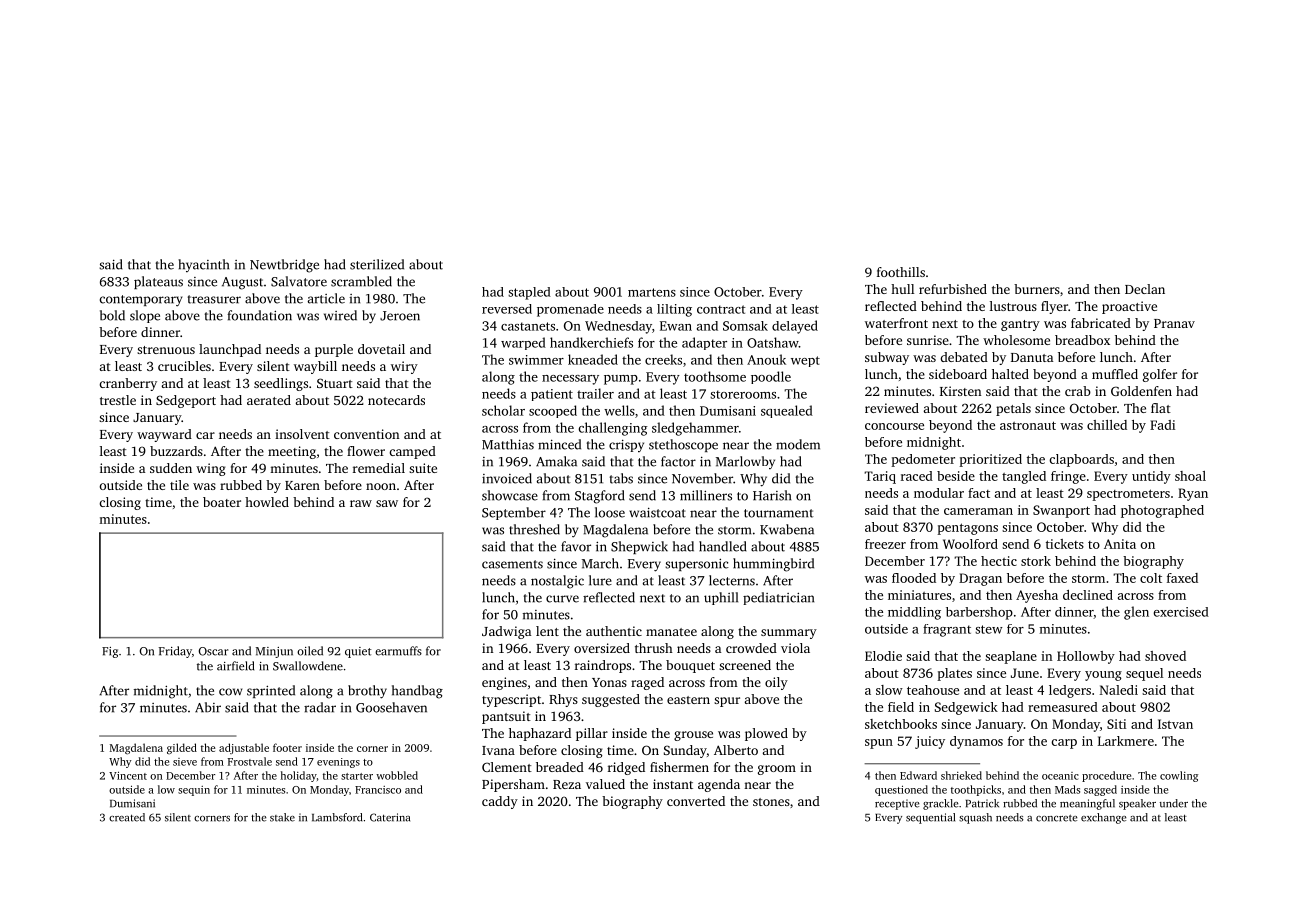  I want to click on August, so click(242, 283).
